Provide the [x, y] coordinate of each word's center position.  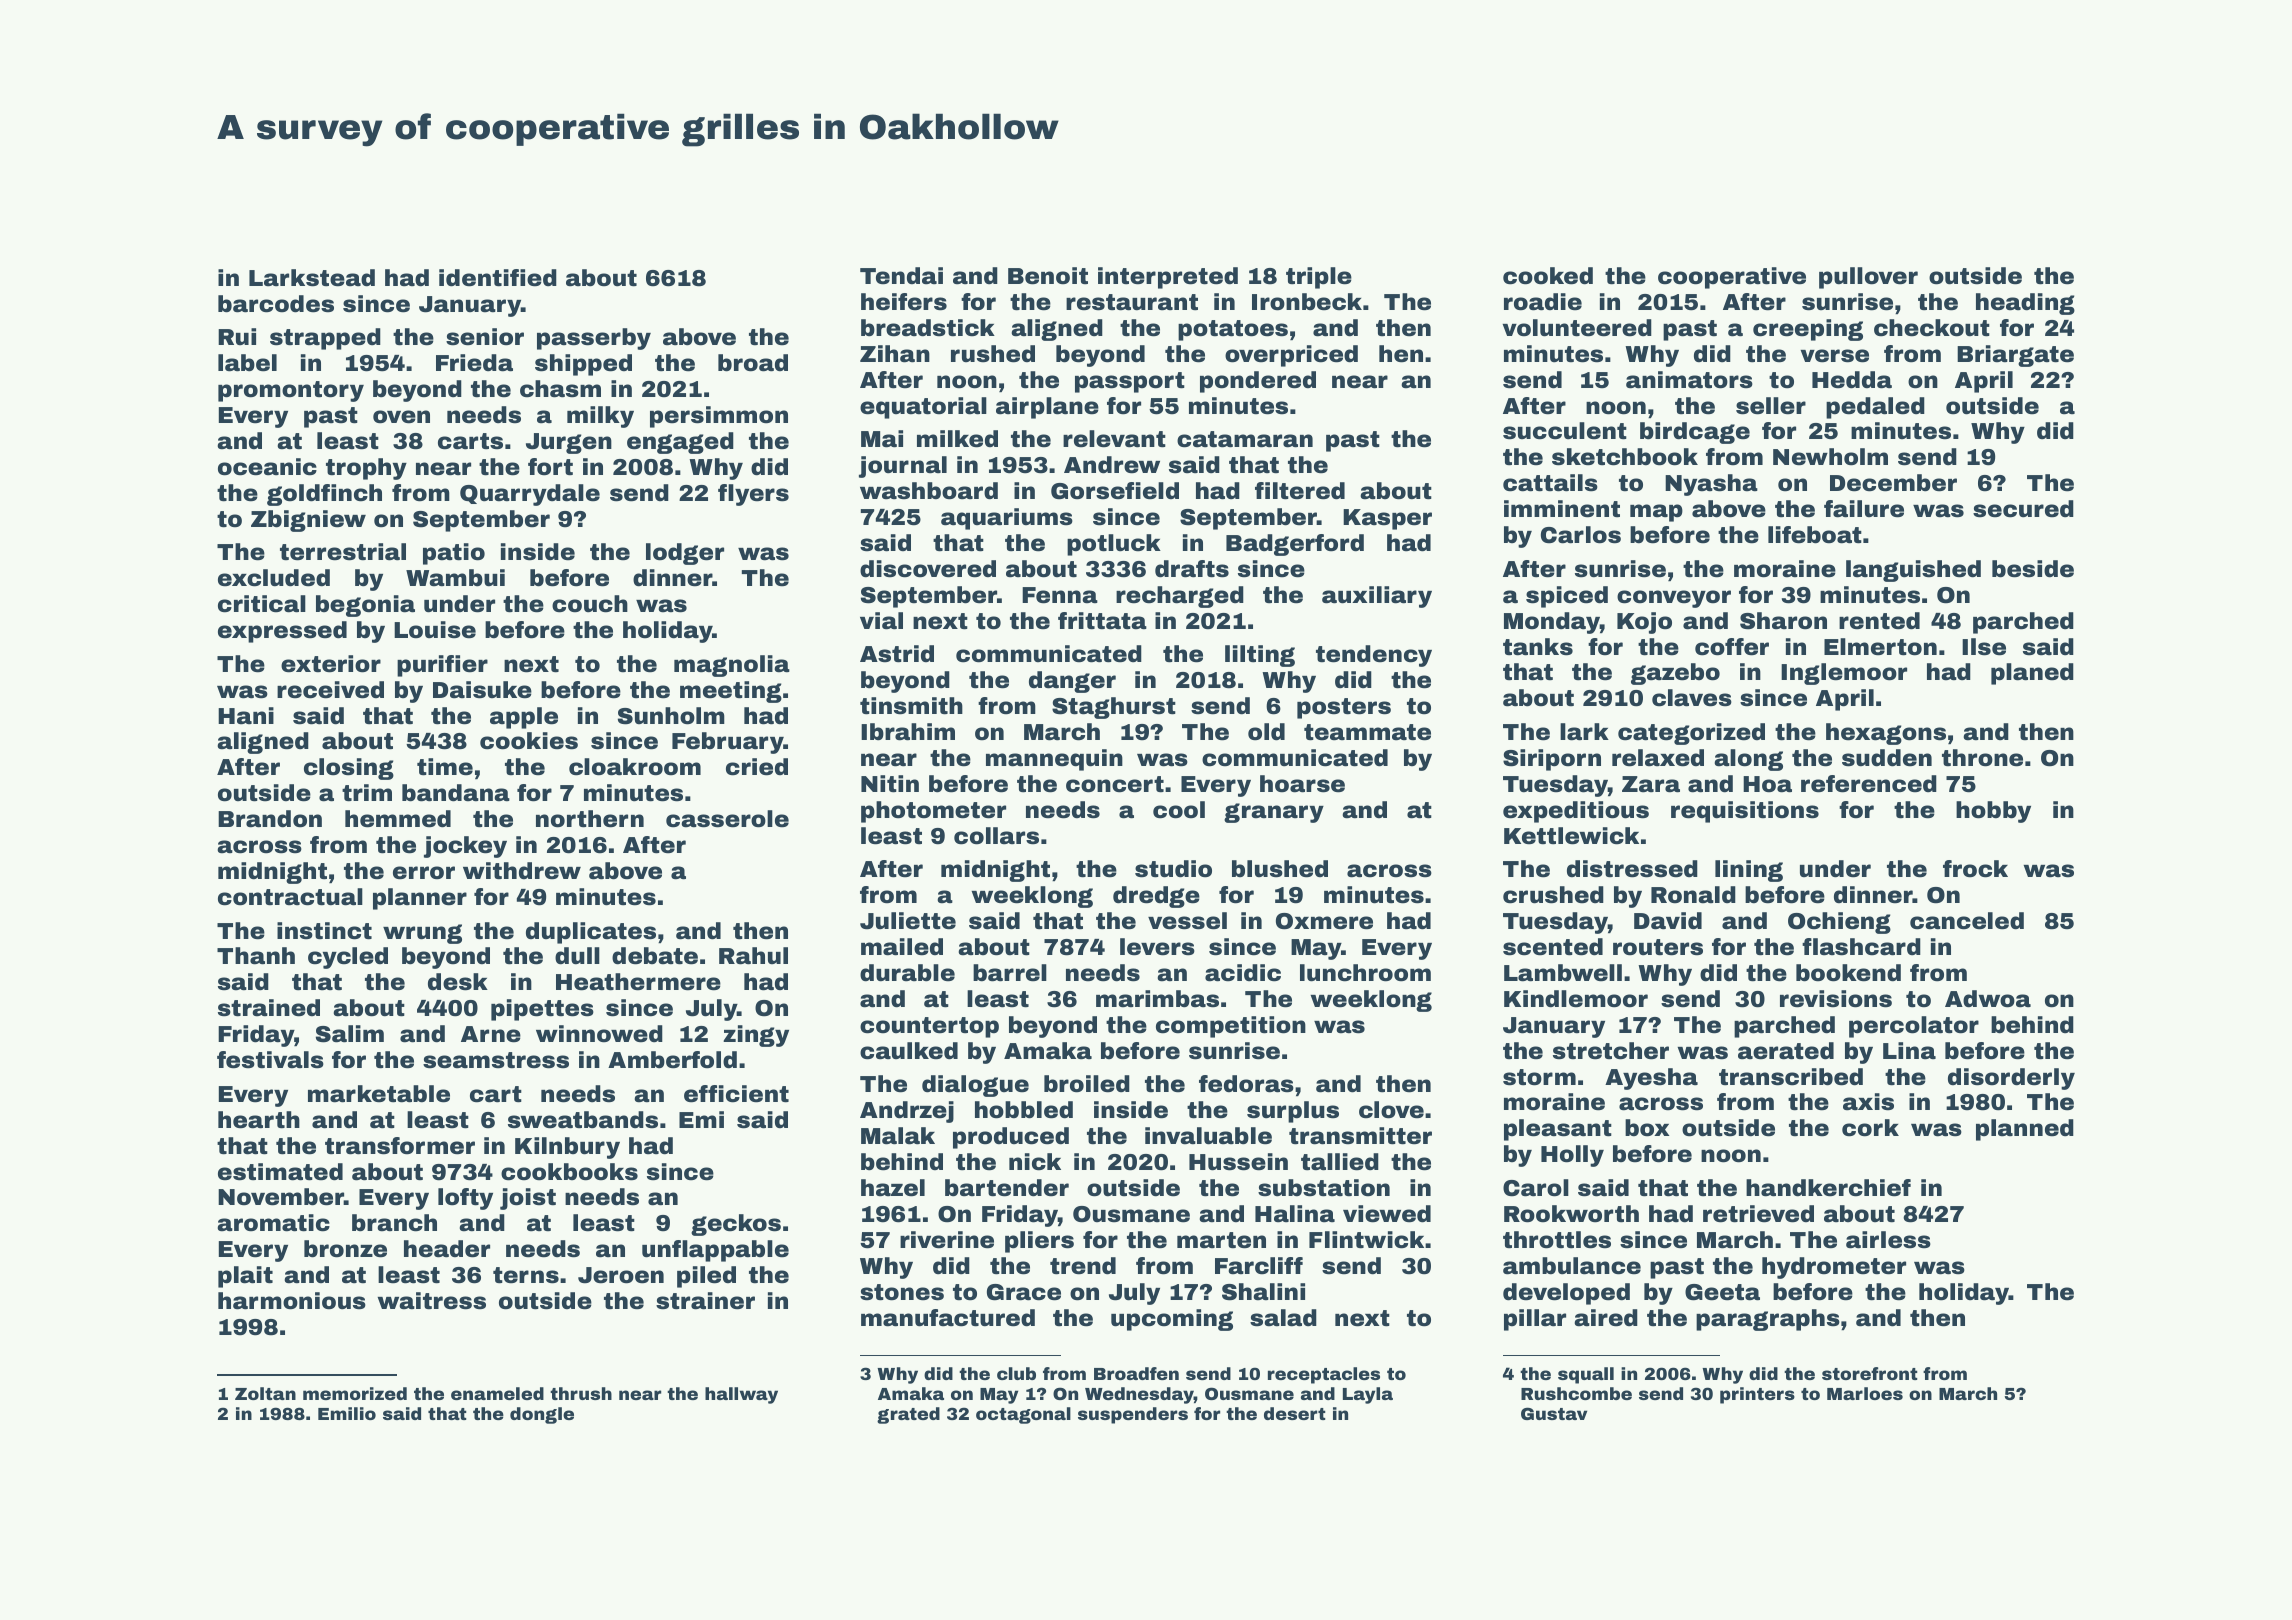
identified [498, 278]
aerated [1786, 1051]
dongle [542, 1415]
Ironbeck [1307, 302]
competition [1231, 1027]
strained [269, 1008]
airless [1888, 1240]
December [1893, 483]
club [1016, 1373]
